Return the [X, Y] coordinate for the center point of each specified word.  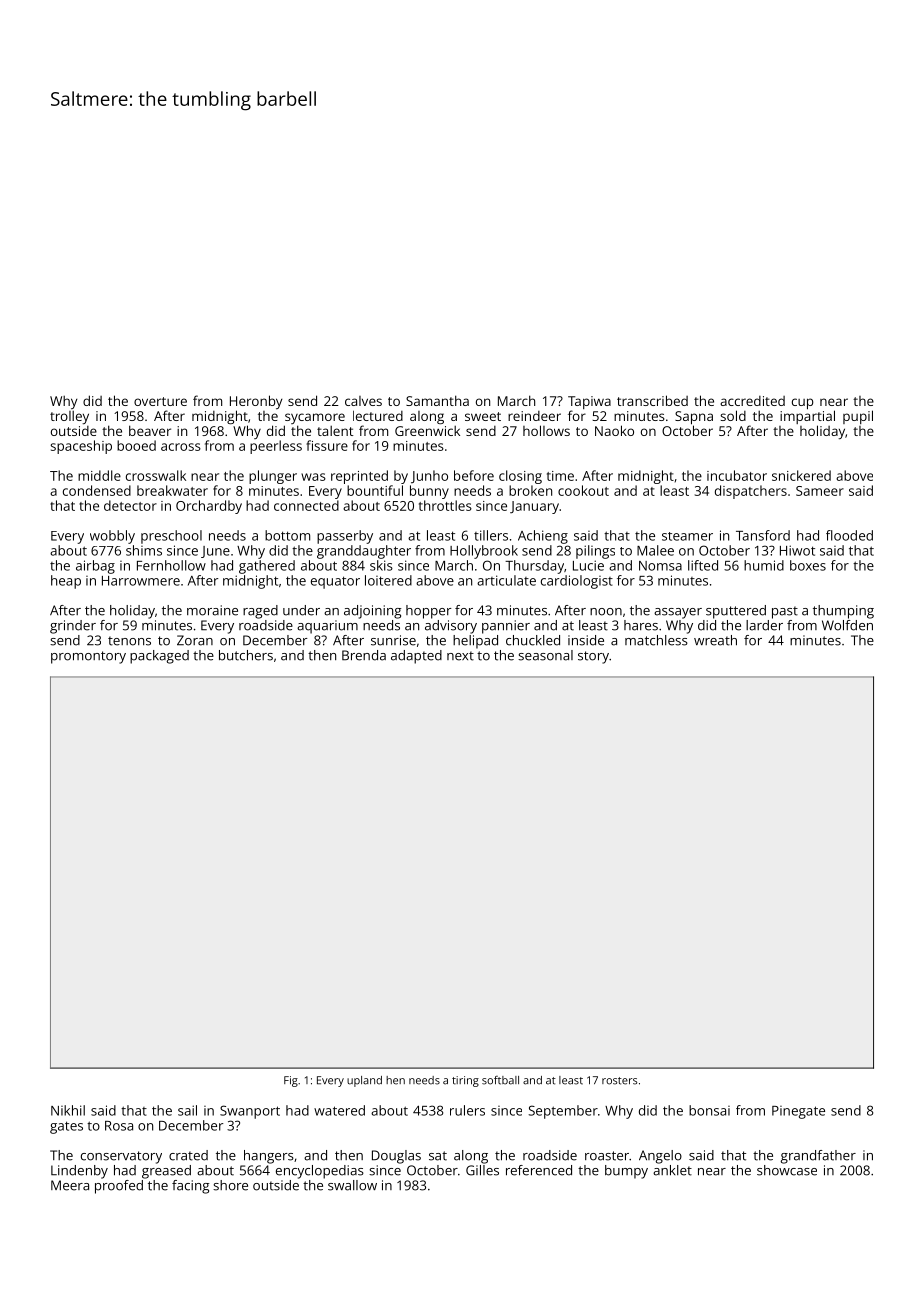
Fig [291, 1081]
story [593, 657]
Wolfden [847, 625]
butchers [246, 655]
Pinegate [798, 1112]
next [460, 656]
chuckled [533, 640]
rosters [619, 1081]
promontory [88, 657]
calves [363, 401]
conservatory [121, 1157]
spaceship [81, 447]
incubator [737, 475]
